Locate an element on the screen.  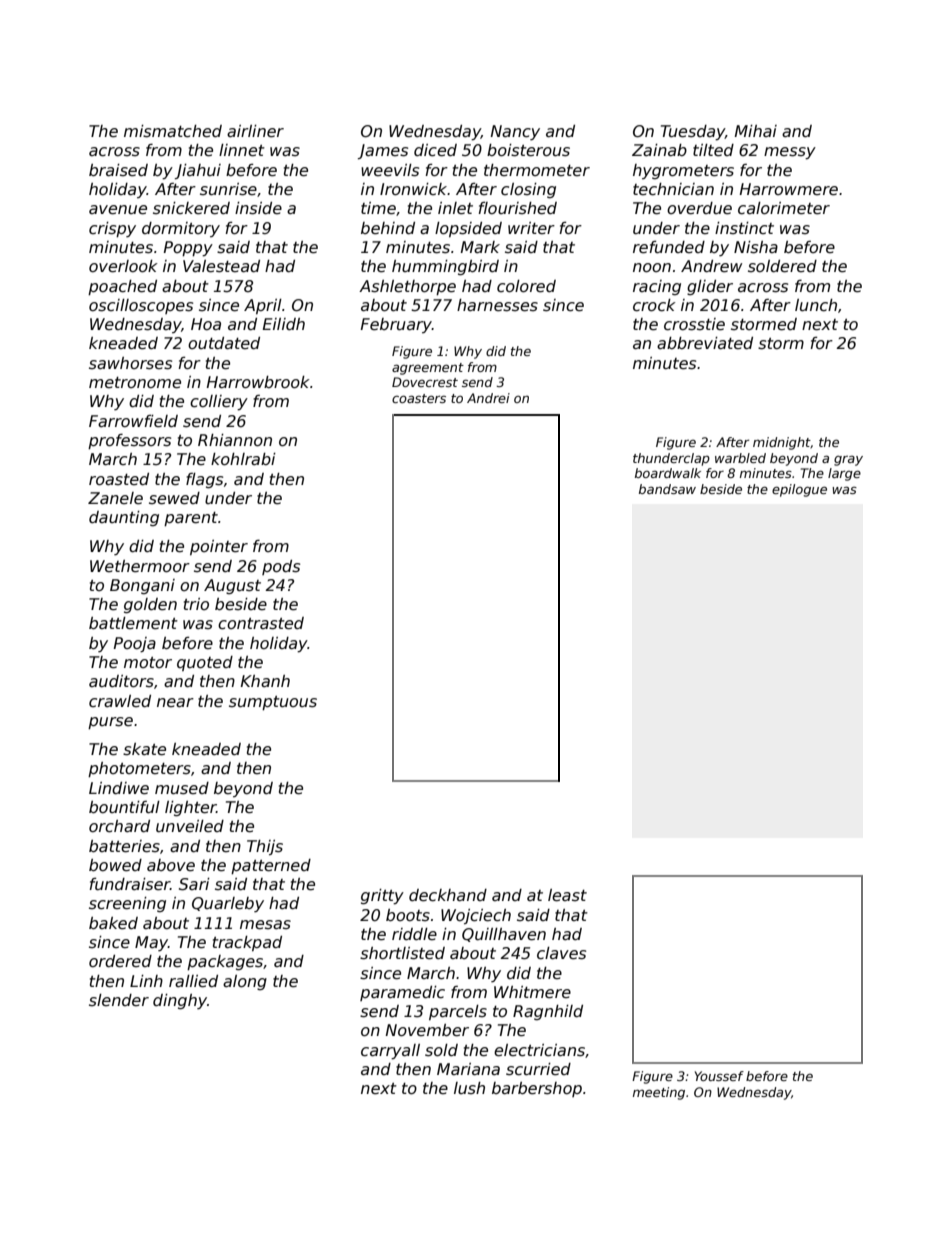
sumptuous is located at coordinates (273, 703).
